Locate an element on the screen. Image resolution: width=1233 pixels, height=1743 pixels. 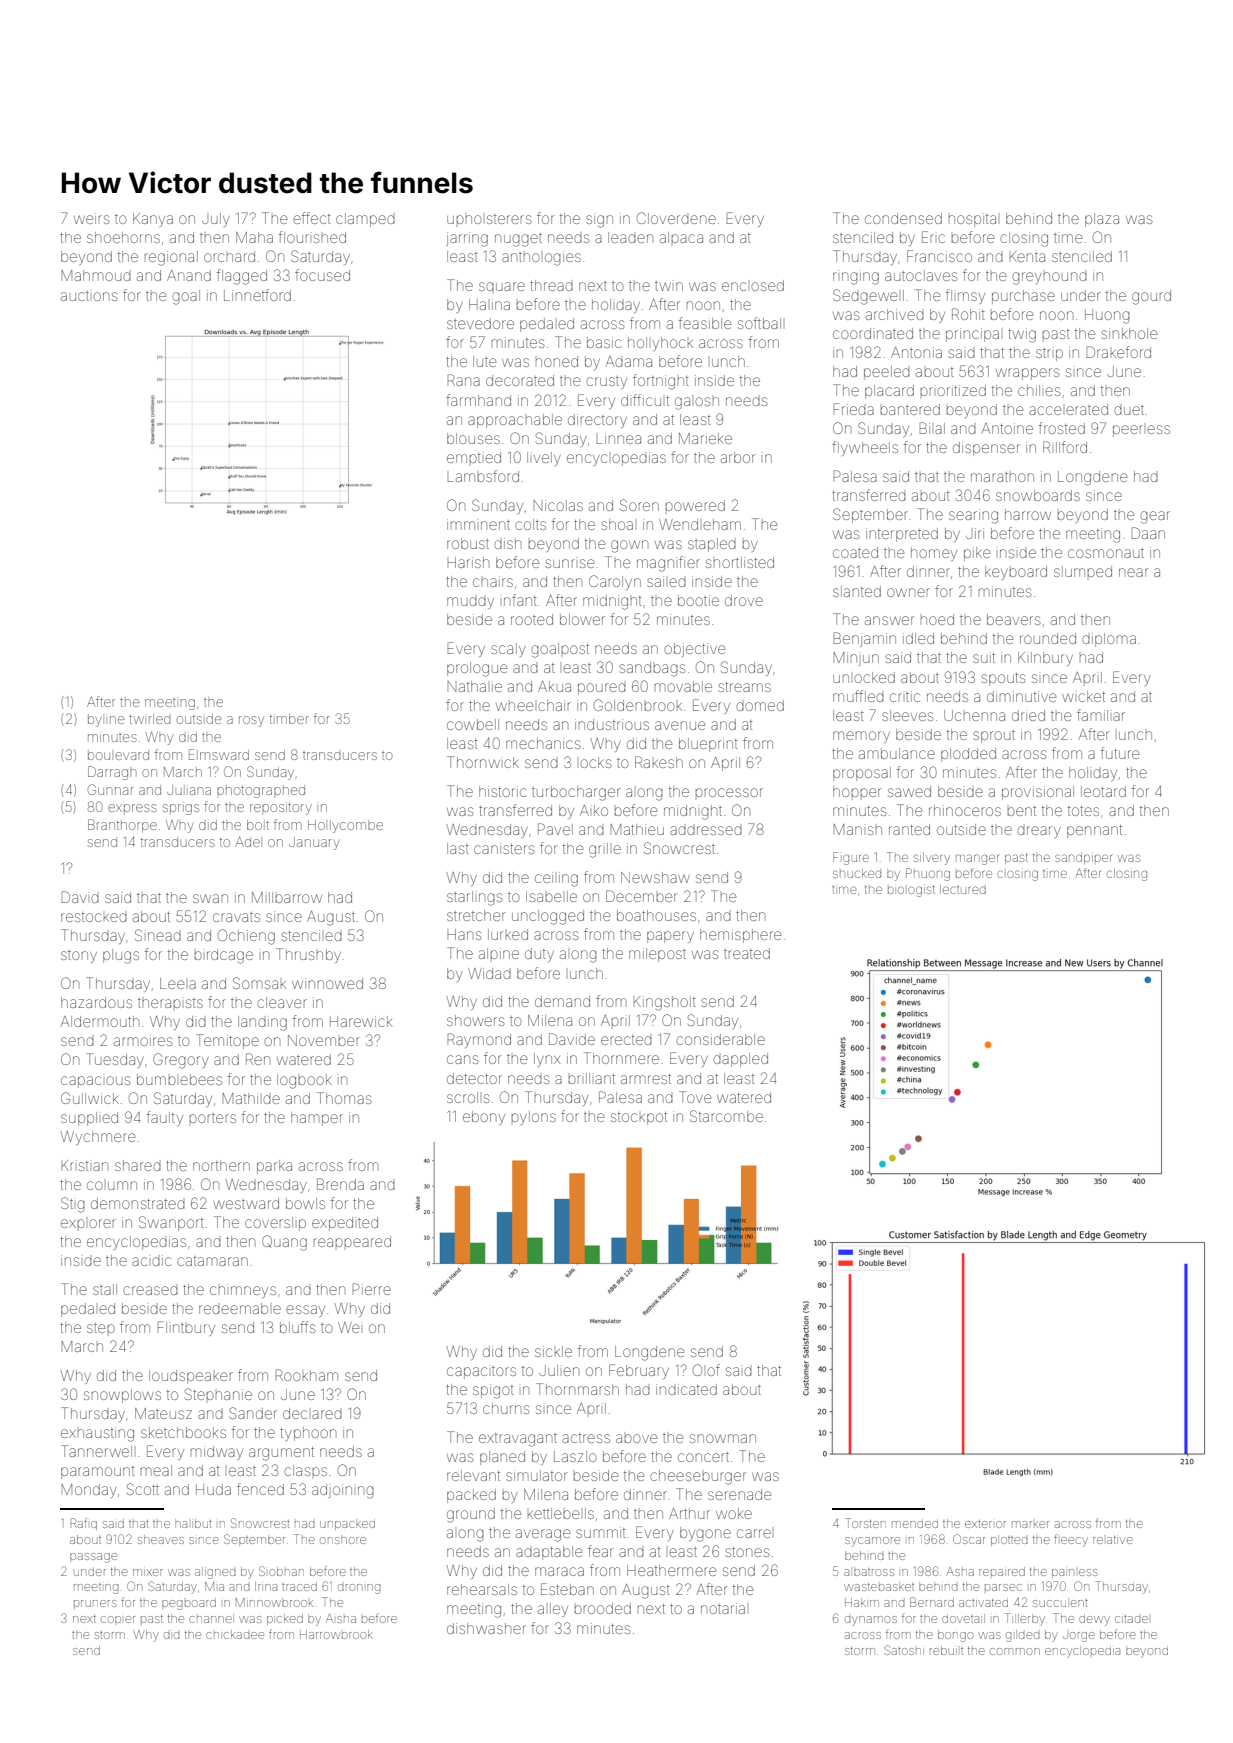
sycamore is located at coordinates (872, 1542).
